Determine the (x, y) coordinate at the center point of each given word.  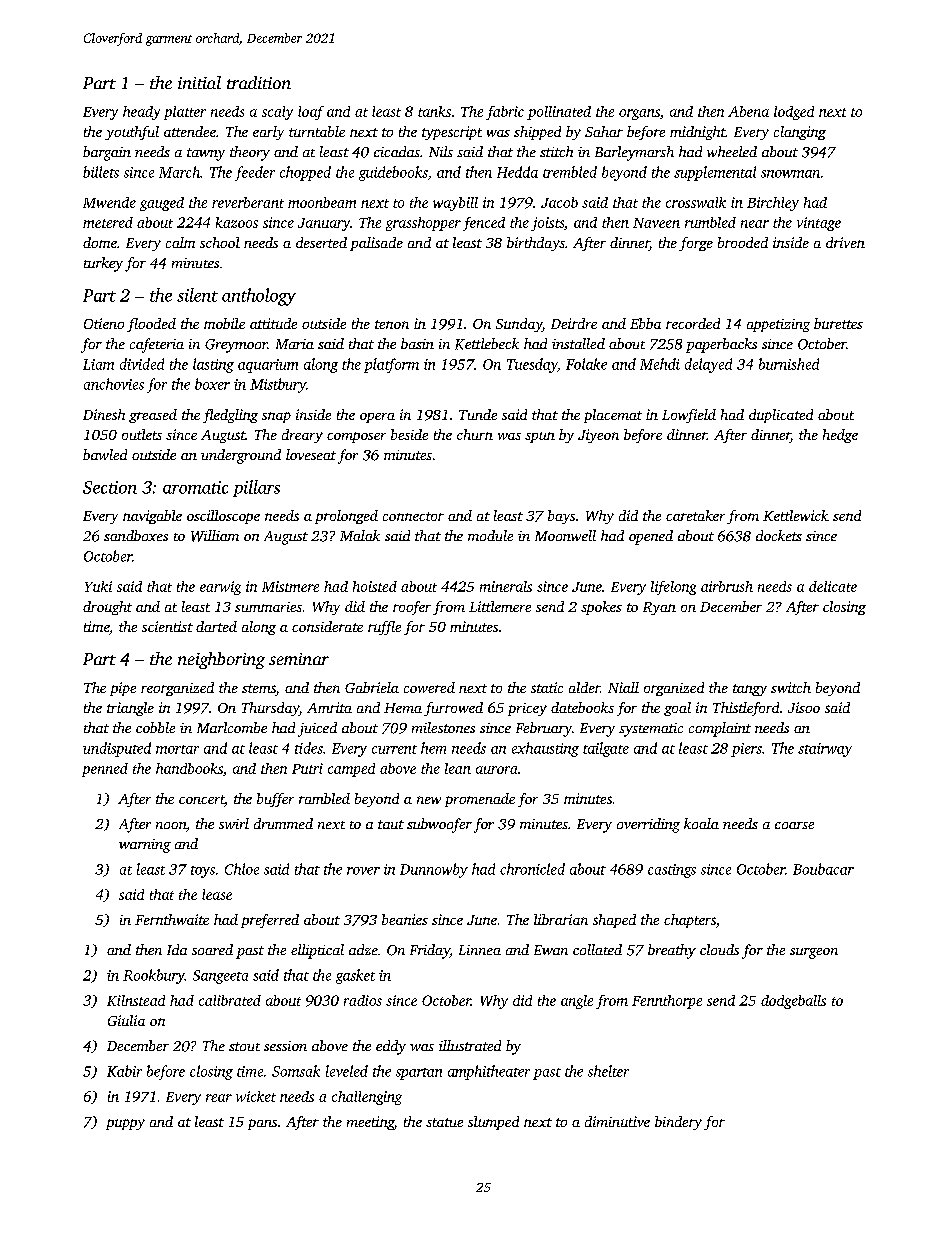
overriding (648, 825)
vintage (819, 224)
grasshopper (423, 224)
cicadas (397, 151)
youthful (132, 133)
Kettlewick (796, 515)
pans (262, 1124)
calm (180, 242)
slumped (493, 1123)
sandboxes (136, 535)
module (490, 535)
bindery (678, 1123)
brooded (743, 242)
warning (145, 846)
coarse (794, 825)
